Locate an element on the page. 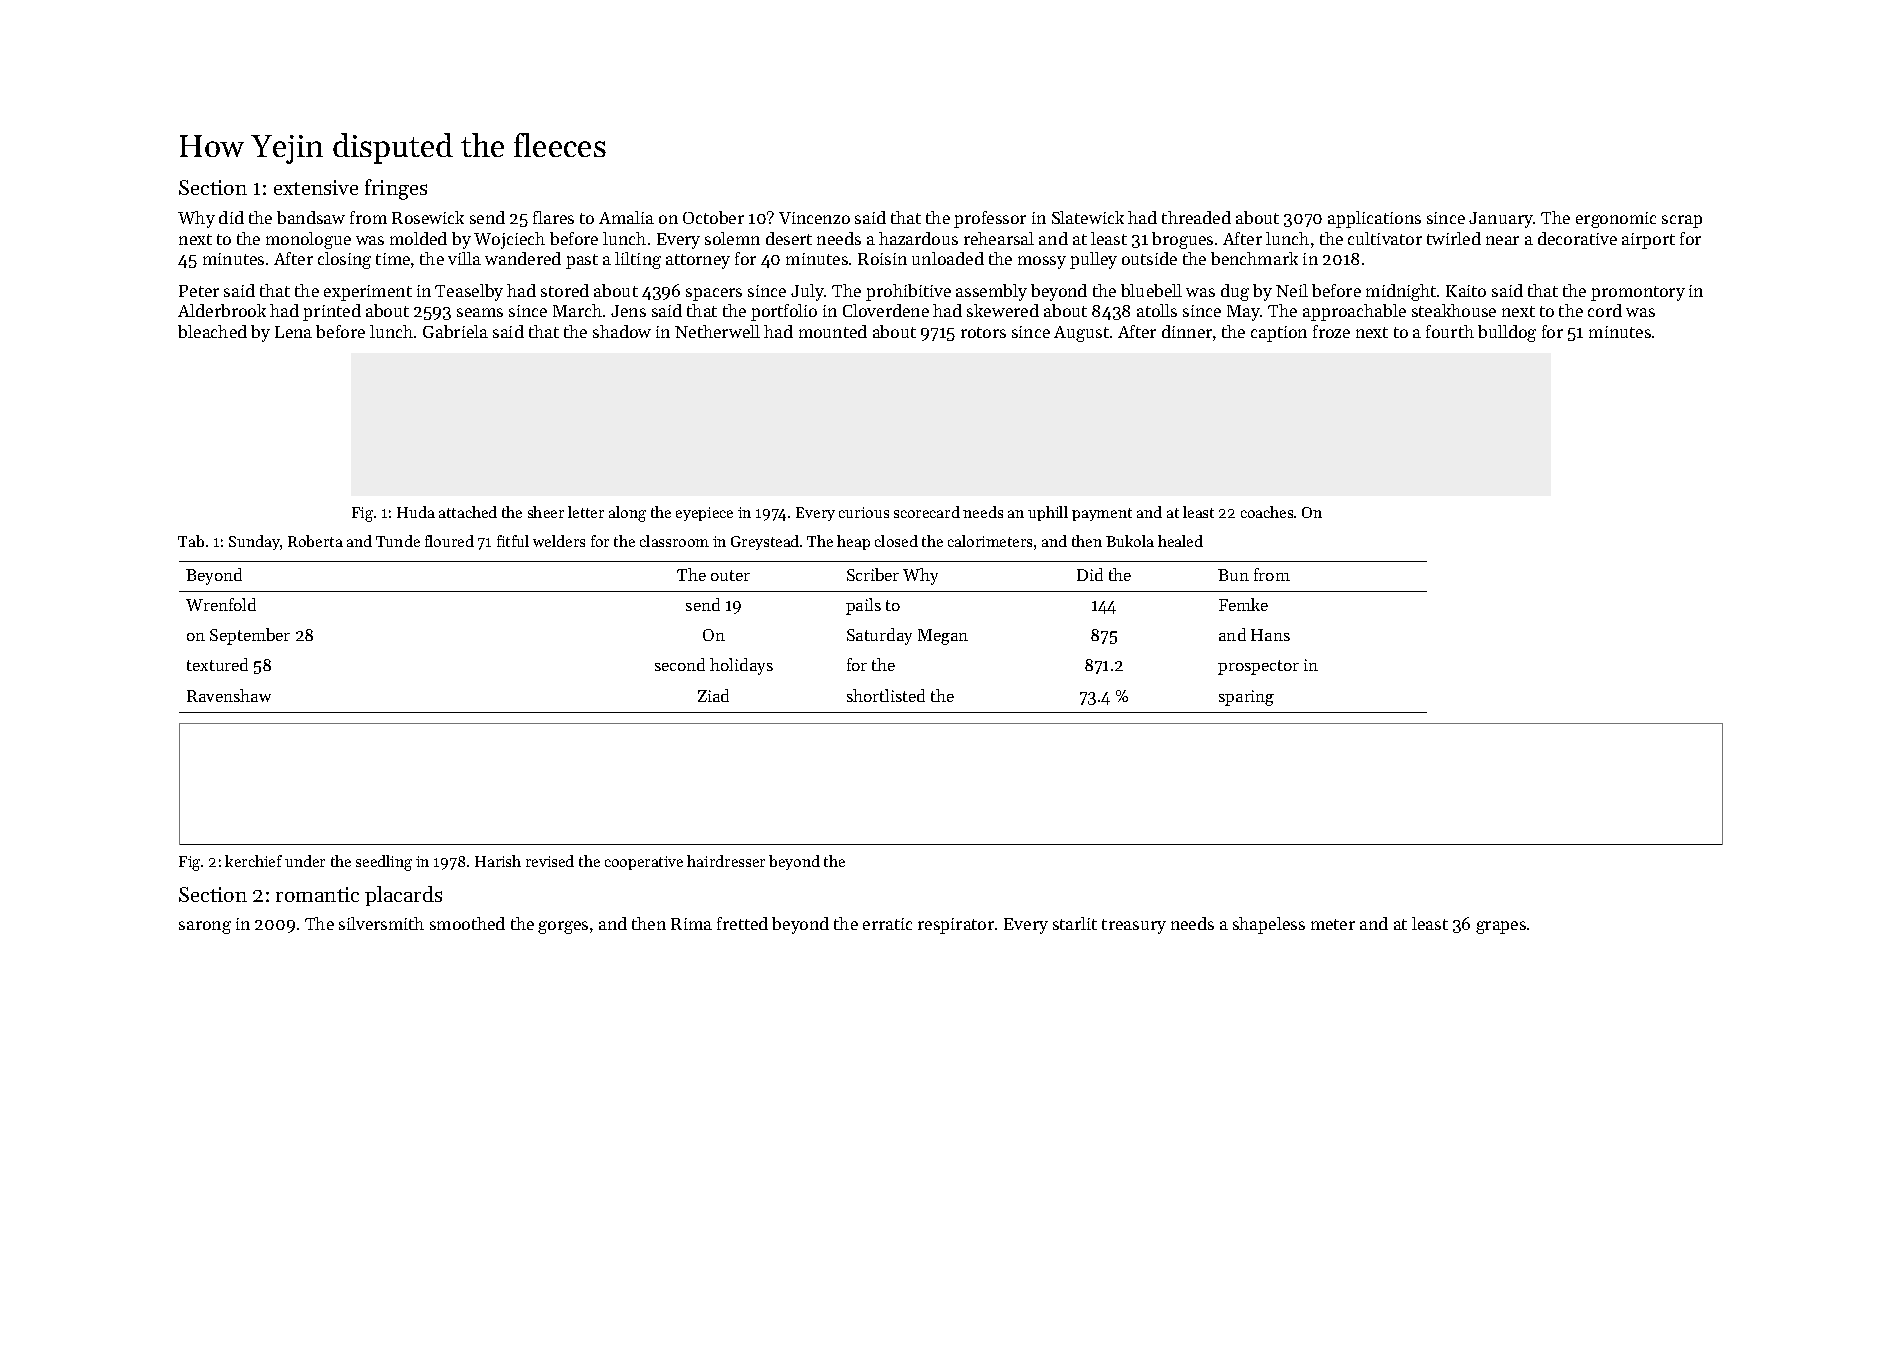 Image resolution: width=1902 pixels, height=1345 pixels. closed is located at coordinates (896, 541).
